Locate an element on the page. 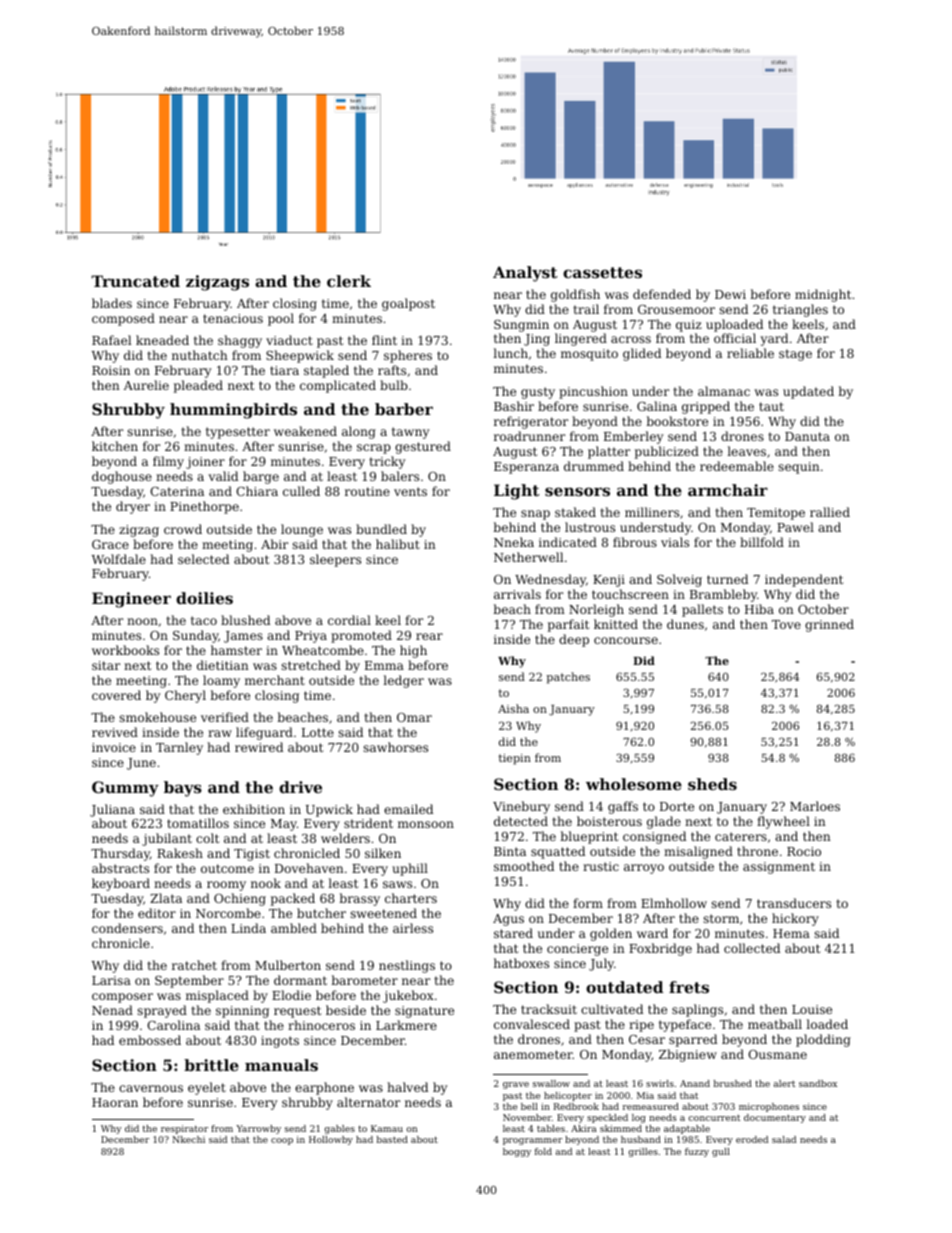 The image size is (952, 1233). cassettes is located at coordinates (602, 272).
